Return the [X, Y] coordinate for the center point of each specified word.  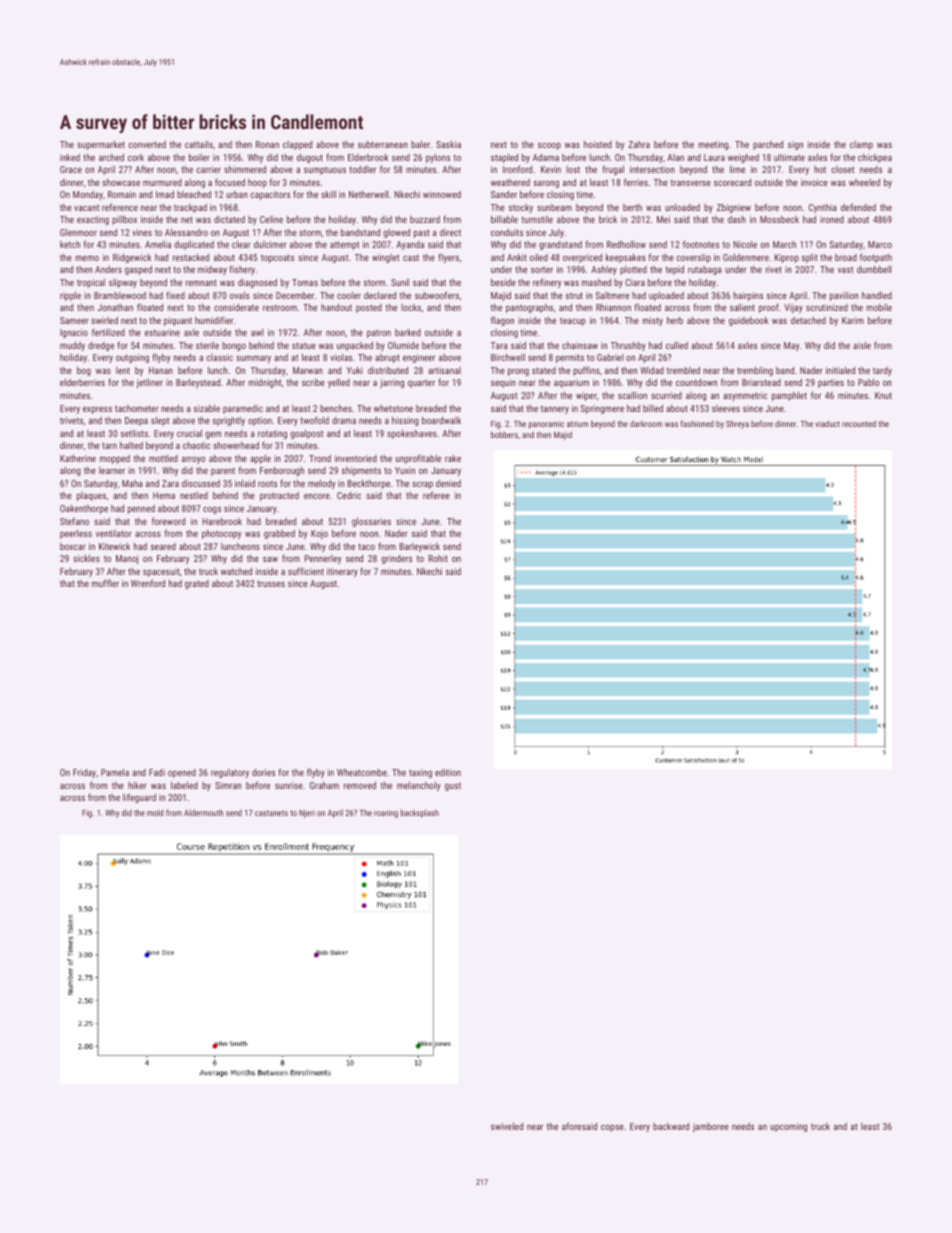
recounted [859, 423]
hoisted [598, 144]
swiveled [507, 1126]
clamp [861, 145]
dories [263, 772]
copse [612, 1128]
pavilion [844, 296]
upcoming [788, 1127]
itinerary [342, 572]
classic [219, 357]
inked [70, 157]
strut [574, 295]
